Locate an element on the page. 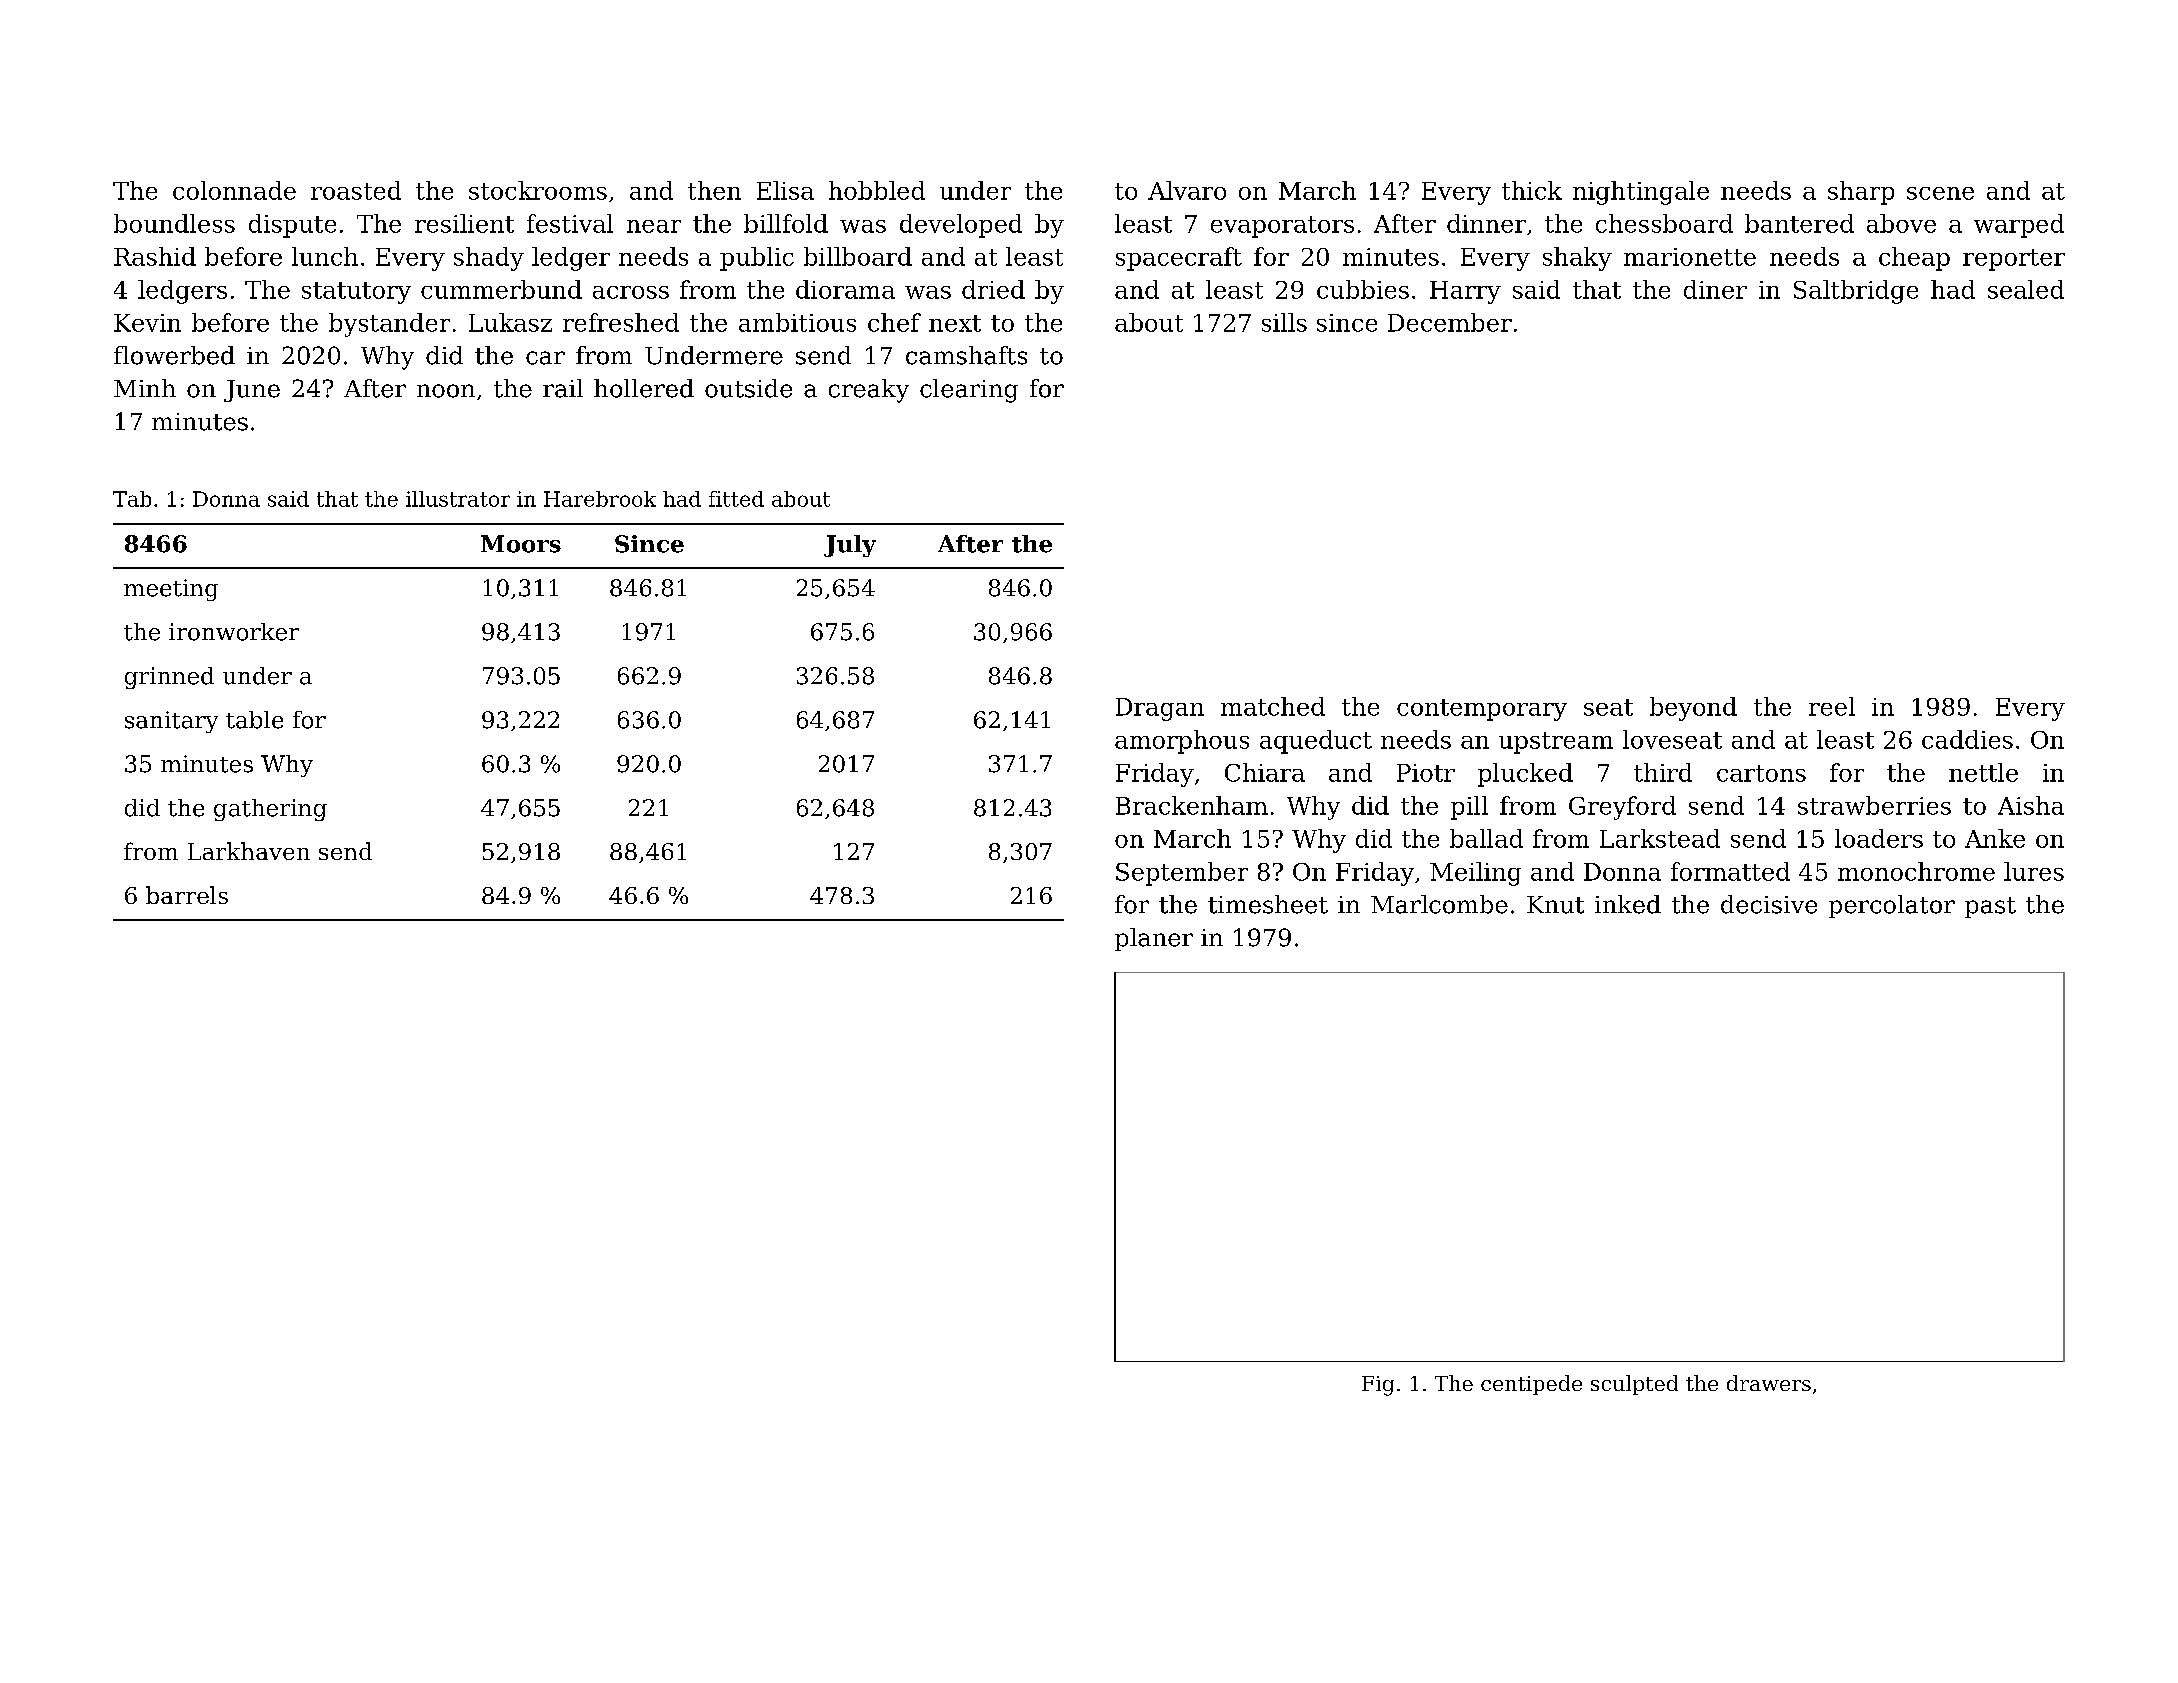  loaders is located at coordinates (1879, 838).
